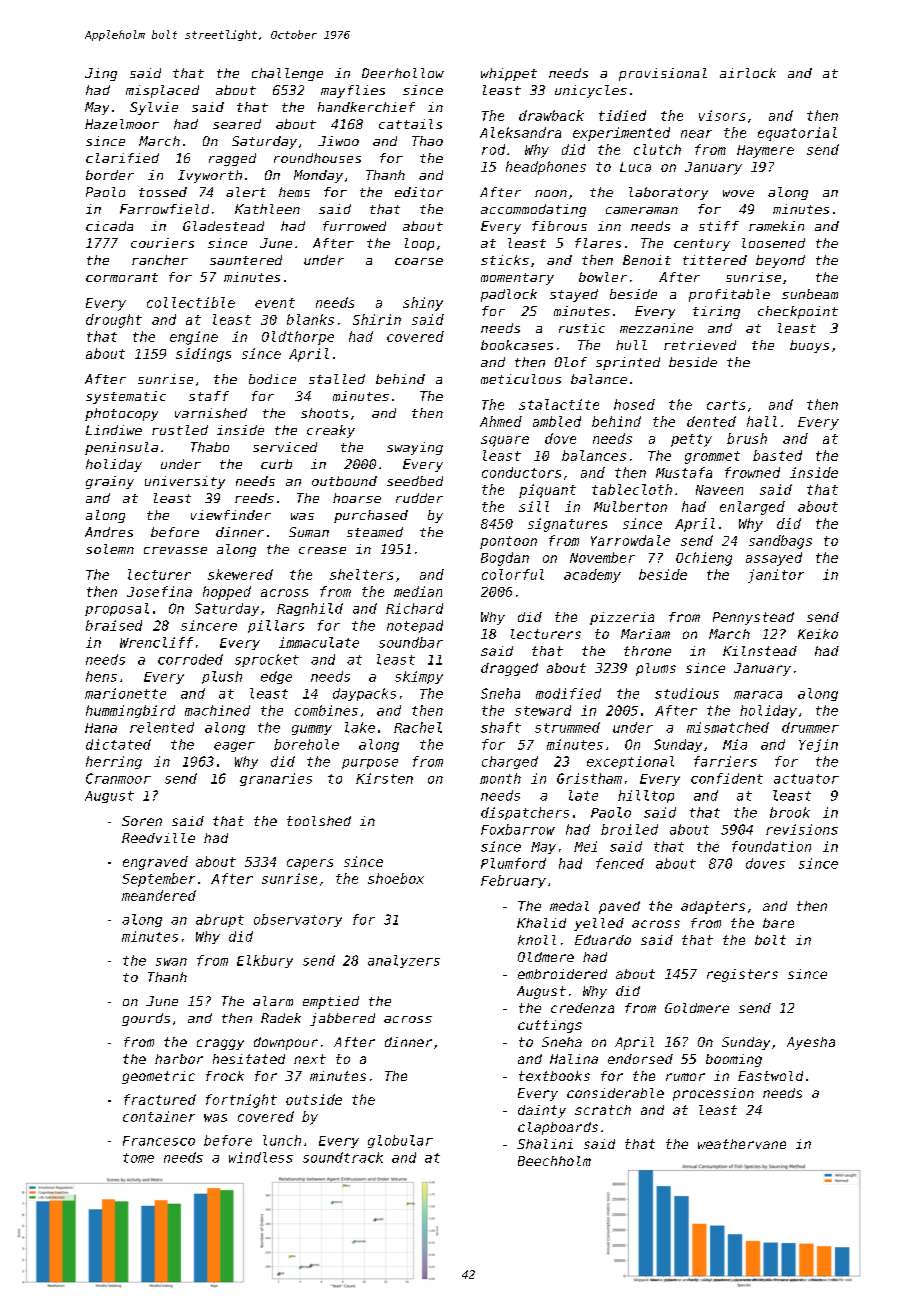 The height and width of the image is (1308, 924). Describe the element at coordinates (110, 549) in the image. I see `solemn` at that location.
